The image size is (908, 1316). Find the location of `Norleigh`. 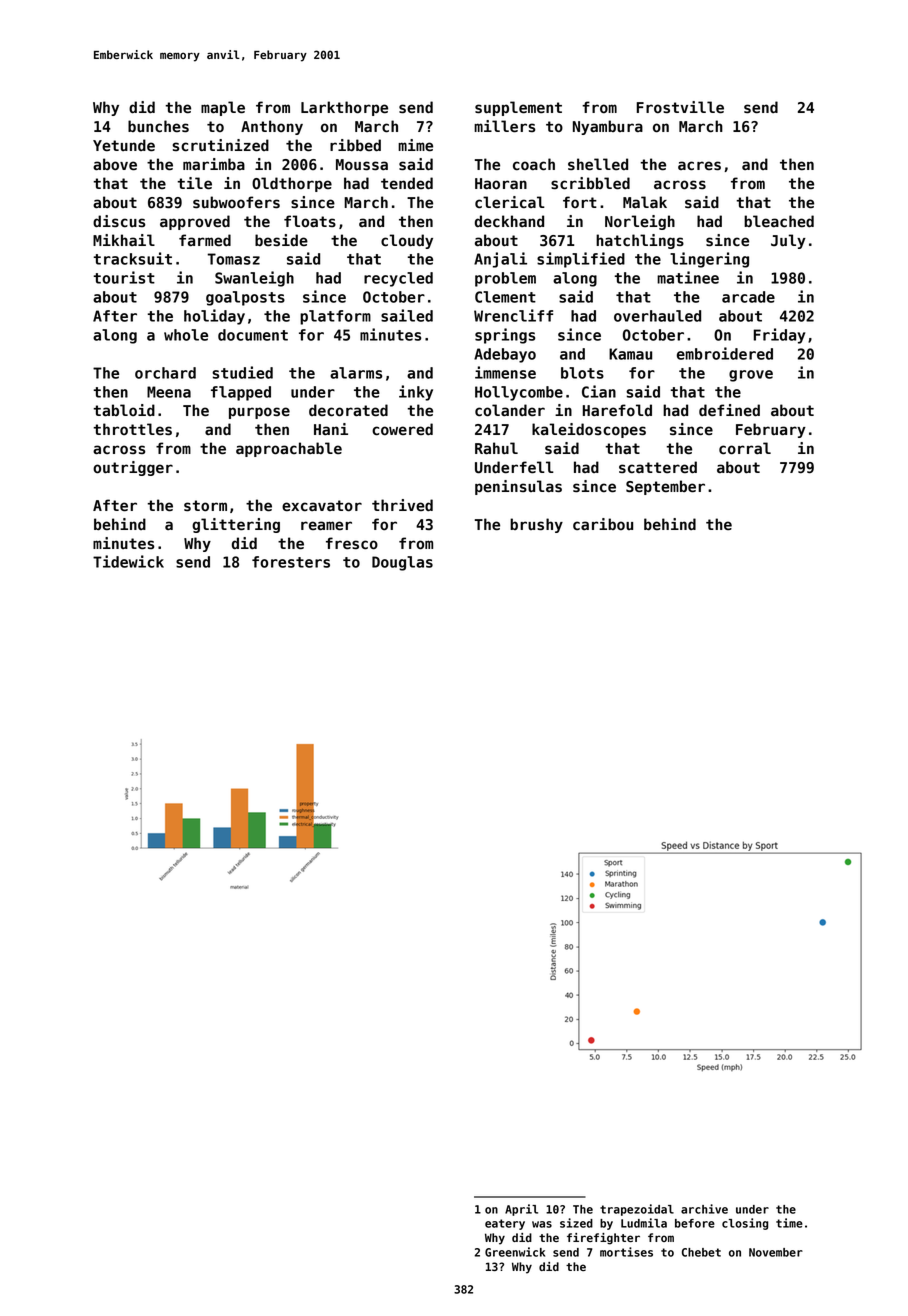

Norleigh is located at coordinates (640, 222).
